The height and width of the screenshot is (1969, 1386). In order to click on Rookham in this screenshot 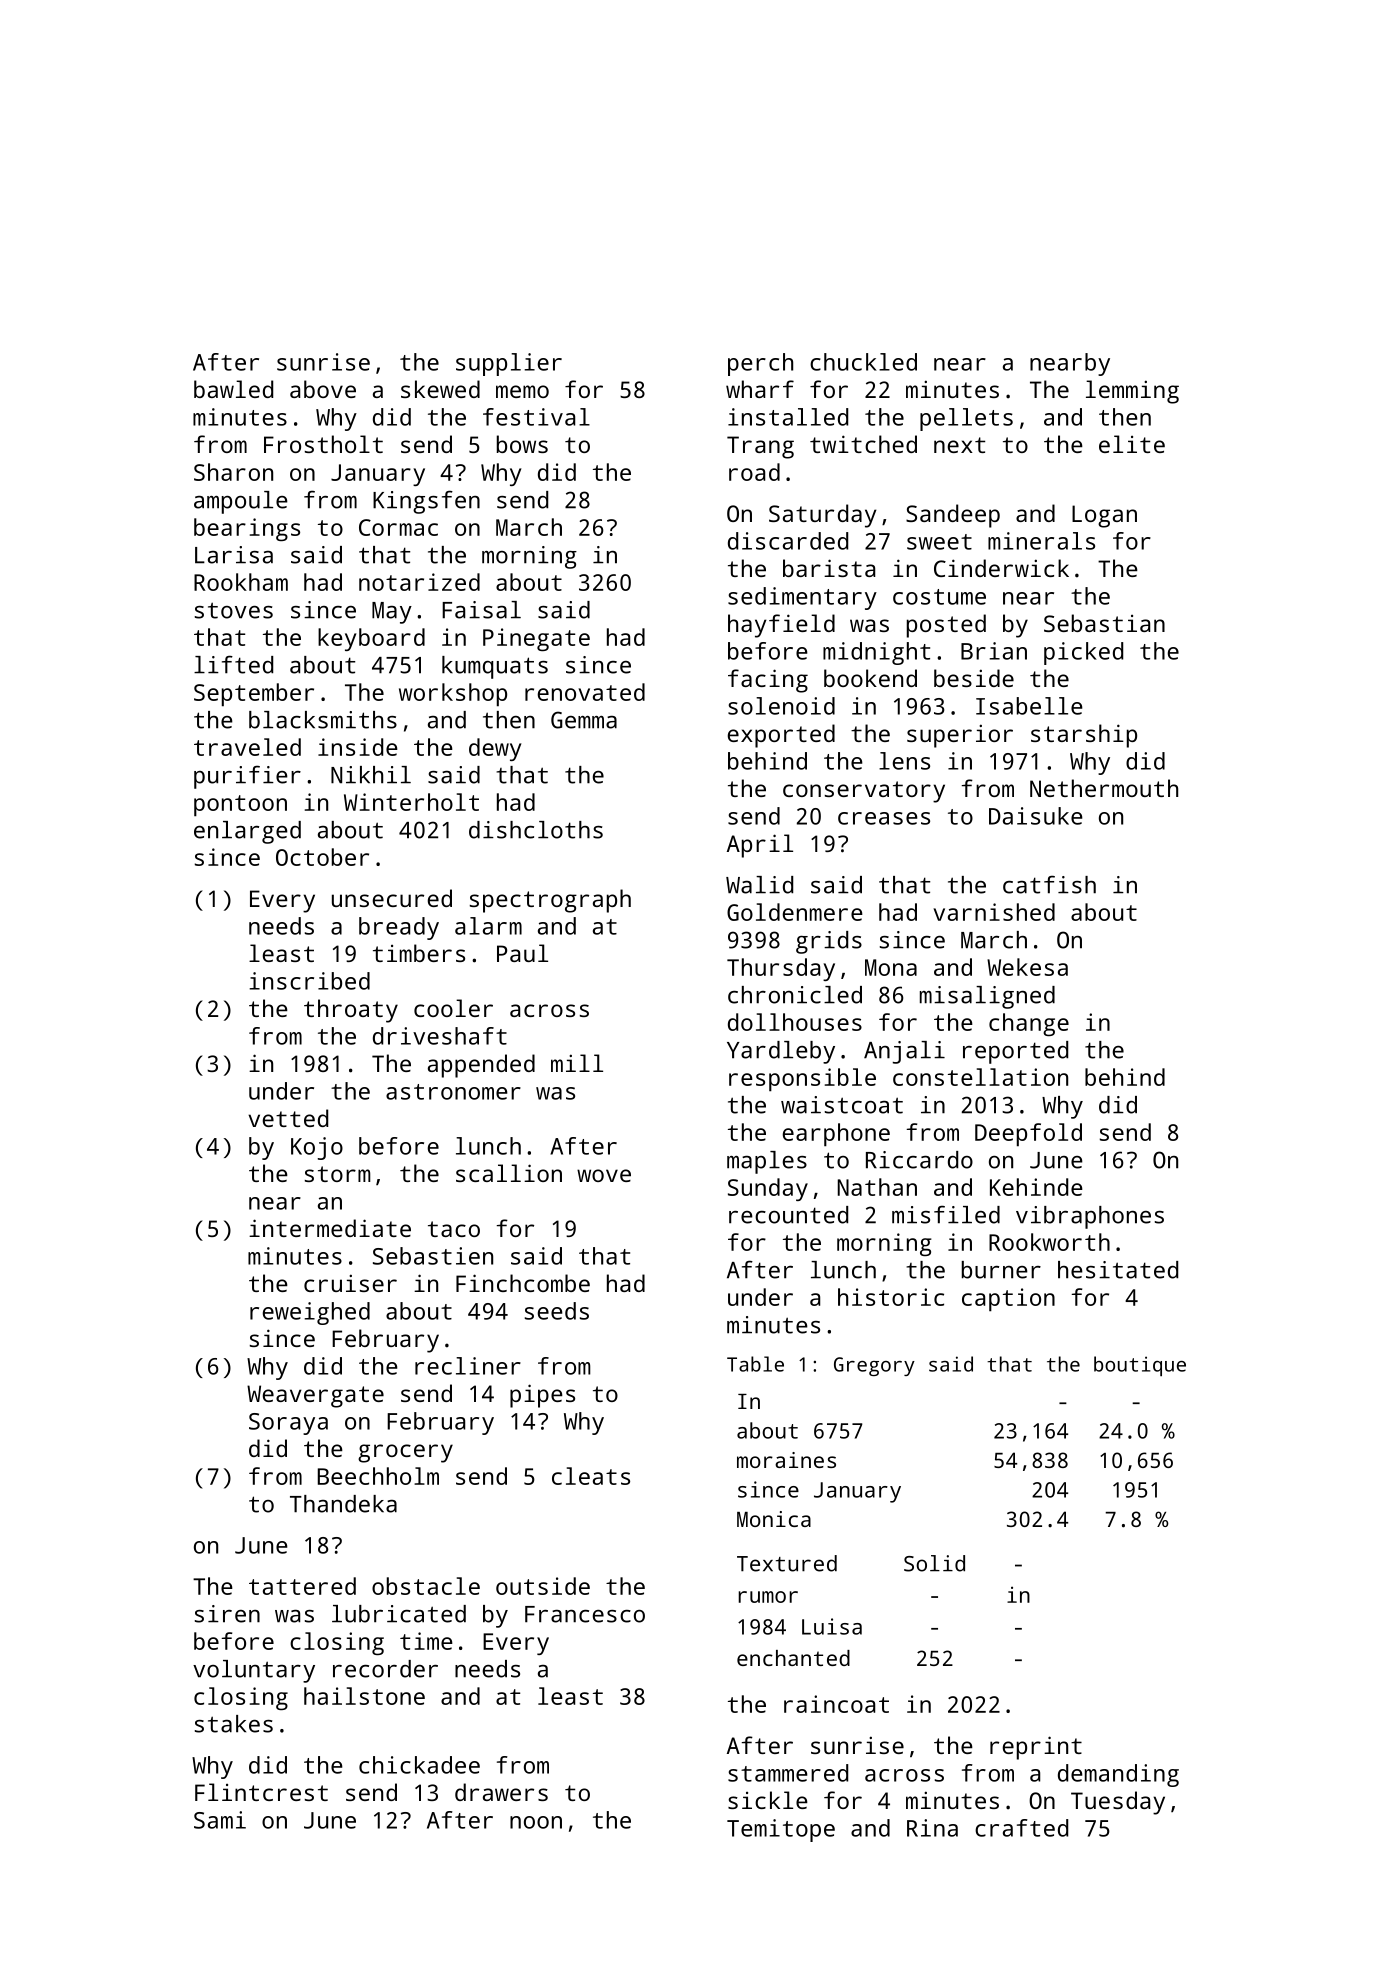, I will do `click(241, 582)`.
